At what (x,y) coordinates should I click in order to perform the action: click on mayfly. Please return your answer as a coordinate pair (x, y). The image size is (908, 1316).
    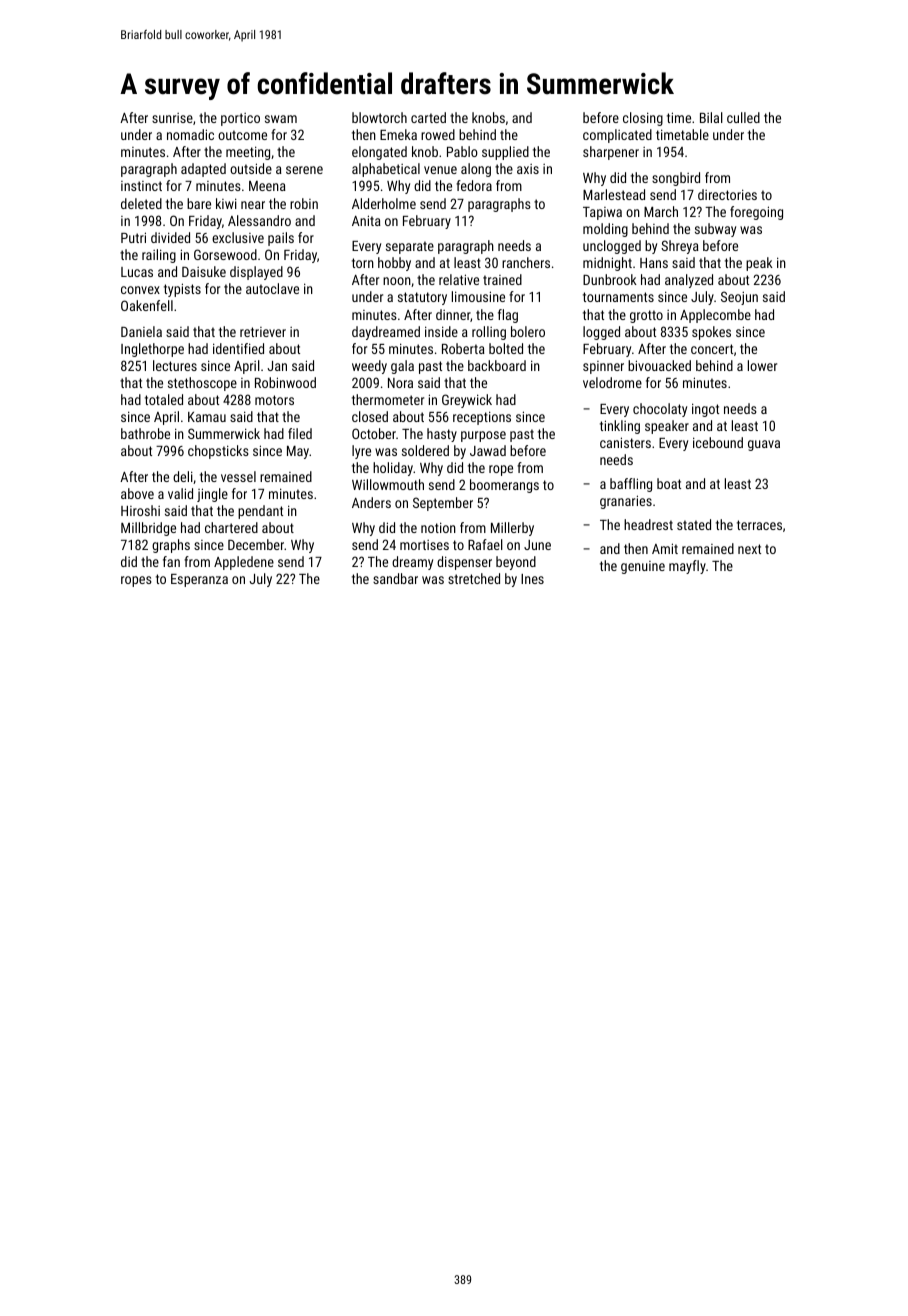
    Looking at the image, I should click on (687, 567).
